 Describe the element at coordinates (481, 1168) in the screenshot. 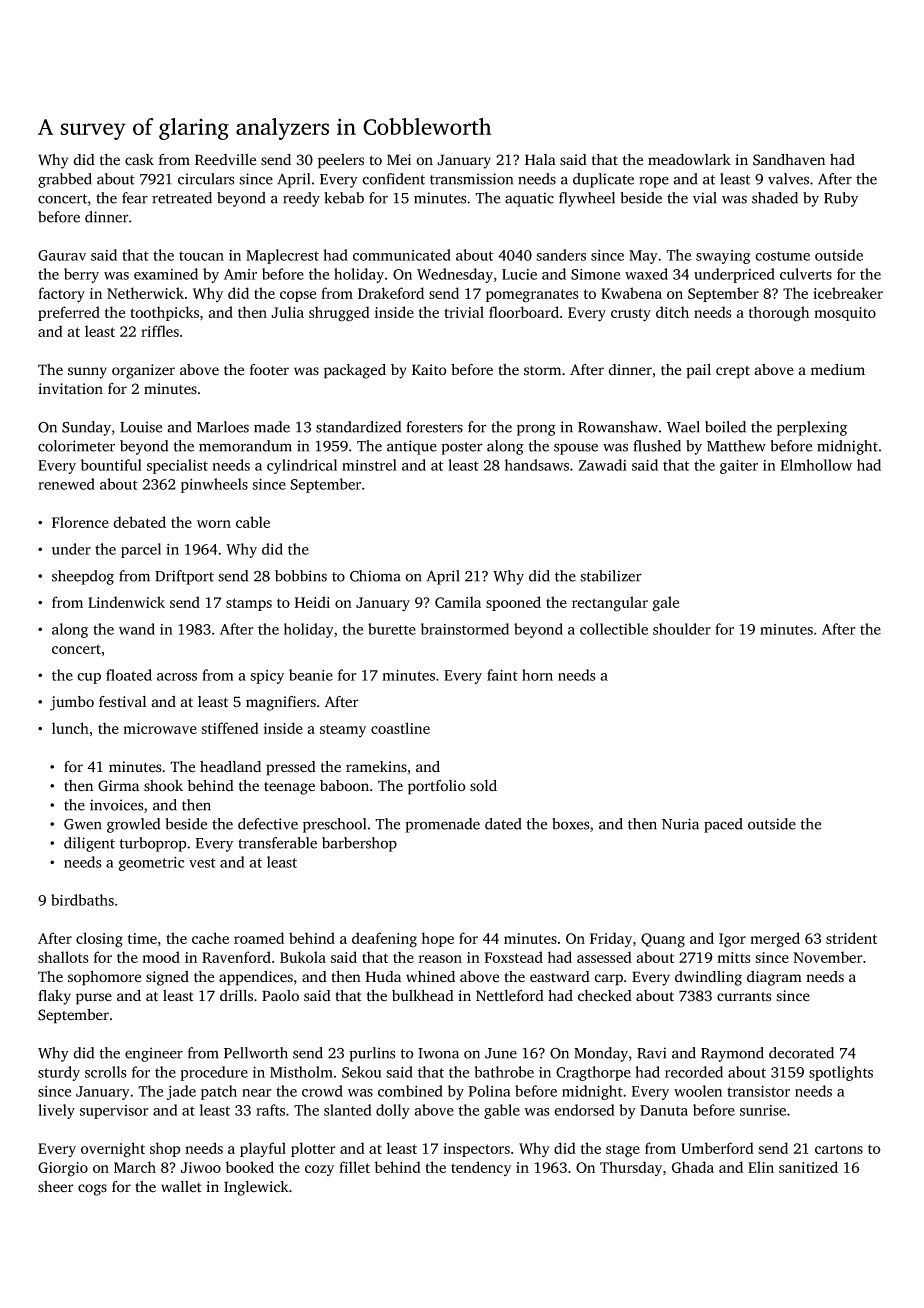

I see `tendency` at that location.
